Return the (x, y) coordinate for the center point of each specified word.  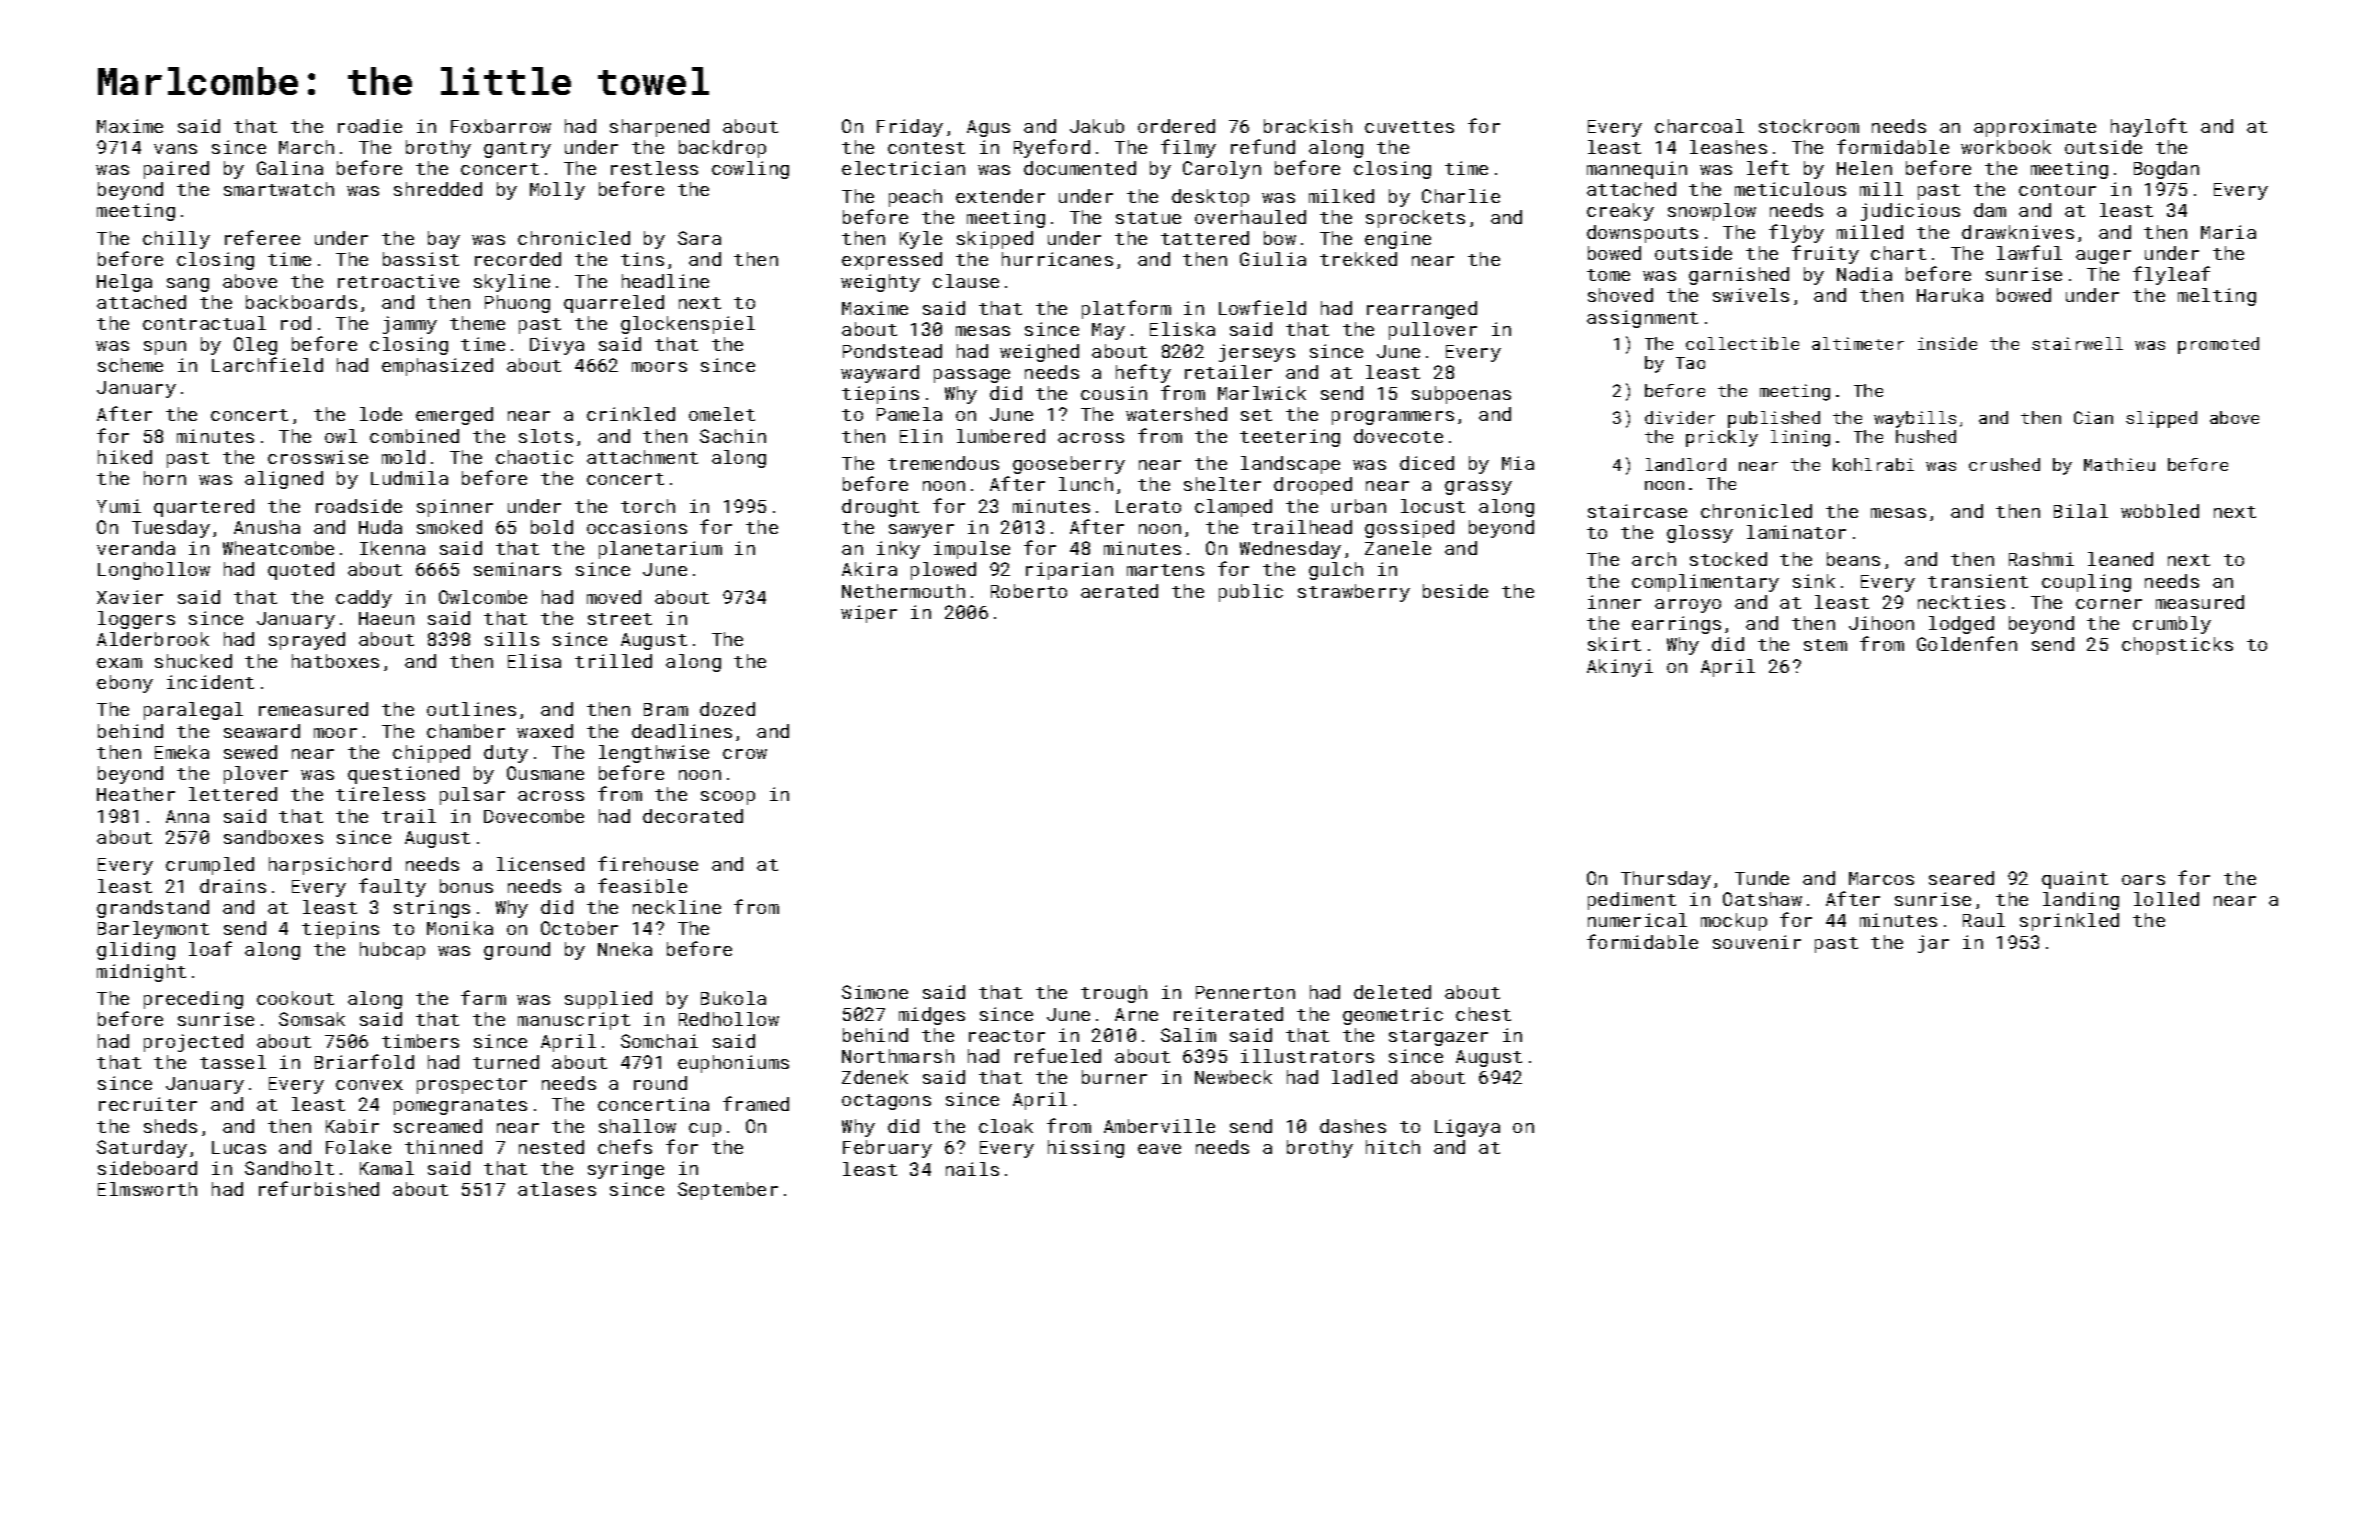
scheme (130, 365)
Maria (2228, 232)
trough (1114, 994)
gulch (1336, 571)
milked (1341, 196)
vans (175, 149)
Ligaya (1467, 1128)
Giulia (1273, 259)
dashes (1353, 1126)
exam (119, 663)
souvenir (1757, 942)
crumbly (2172, 625)
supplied (608, 1000)
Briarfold (364, 1061)
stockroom (1809, 126)
